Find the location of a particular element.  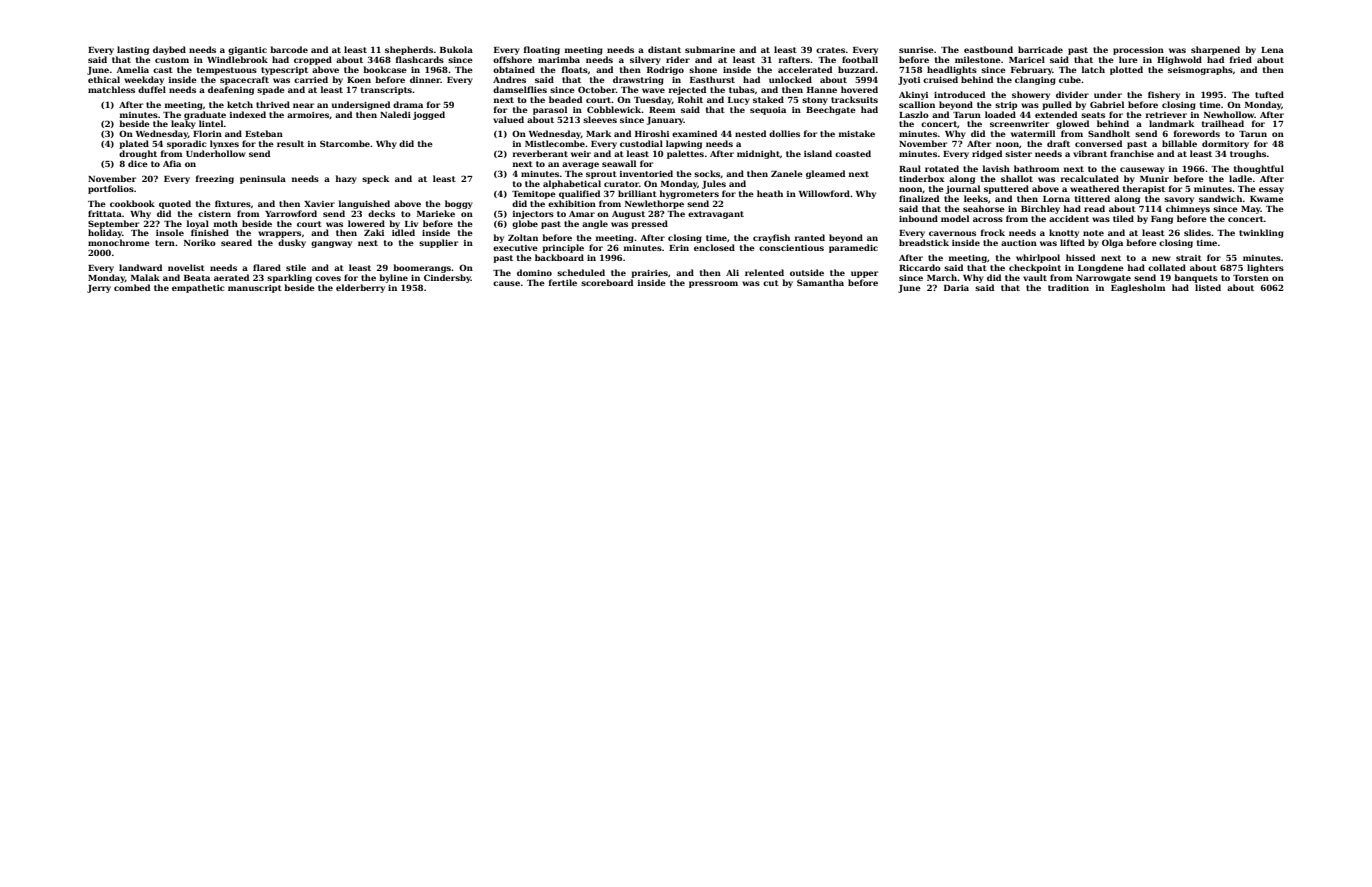

Eaglesholm is located at coordinates (1138, 288).
